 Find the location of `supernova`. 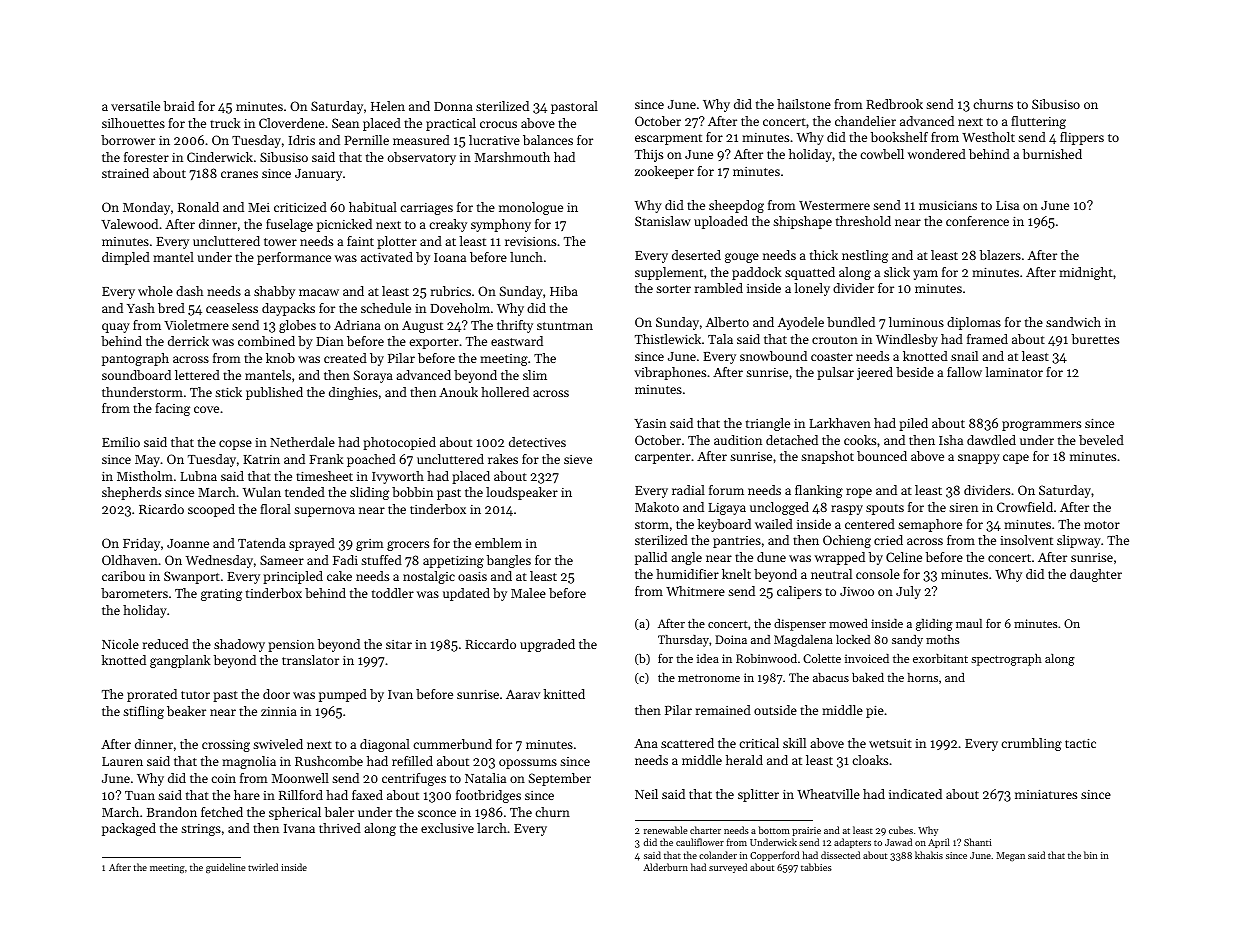

supernova is located at coordinates (324, 512).
